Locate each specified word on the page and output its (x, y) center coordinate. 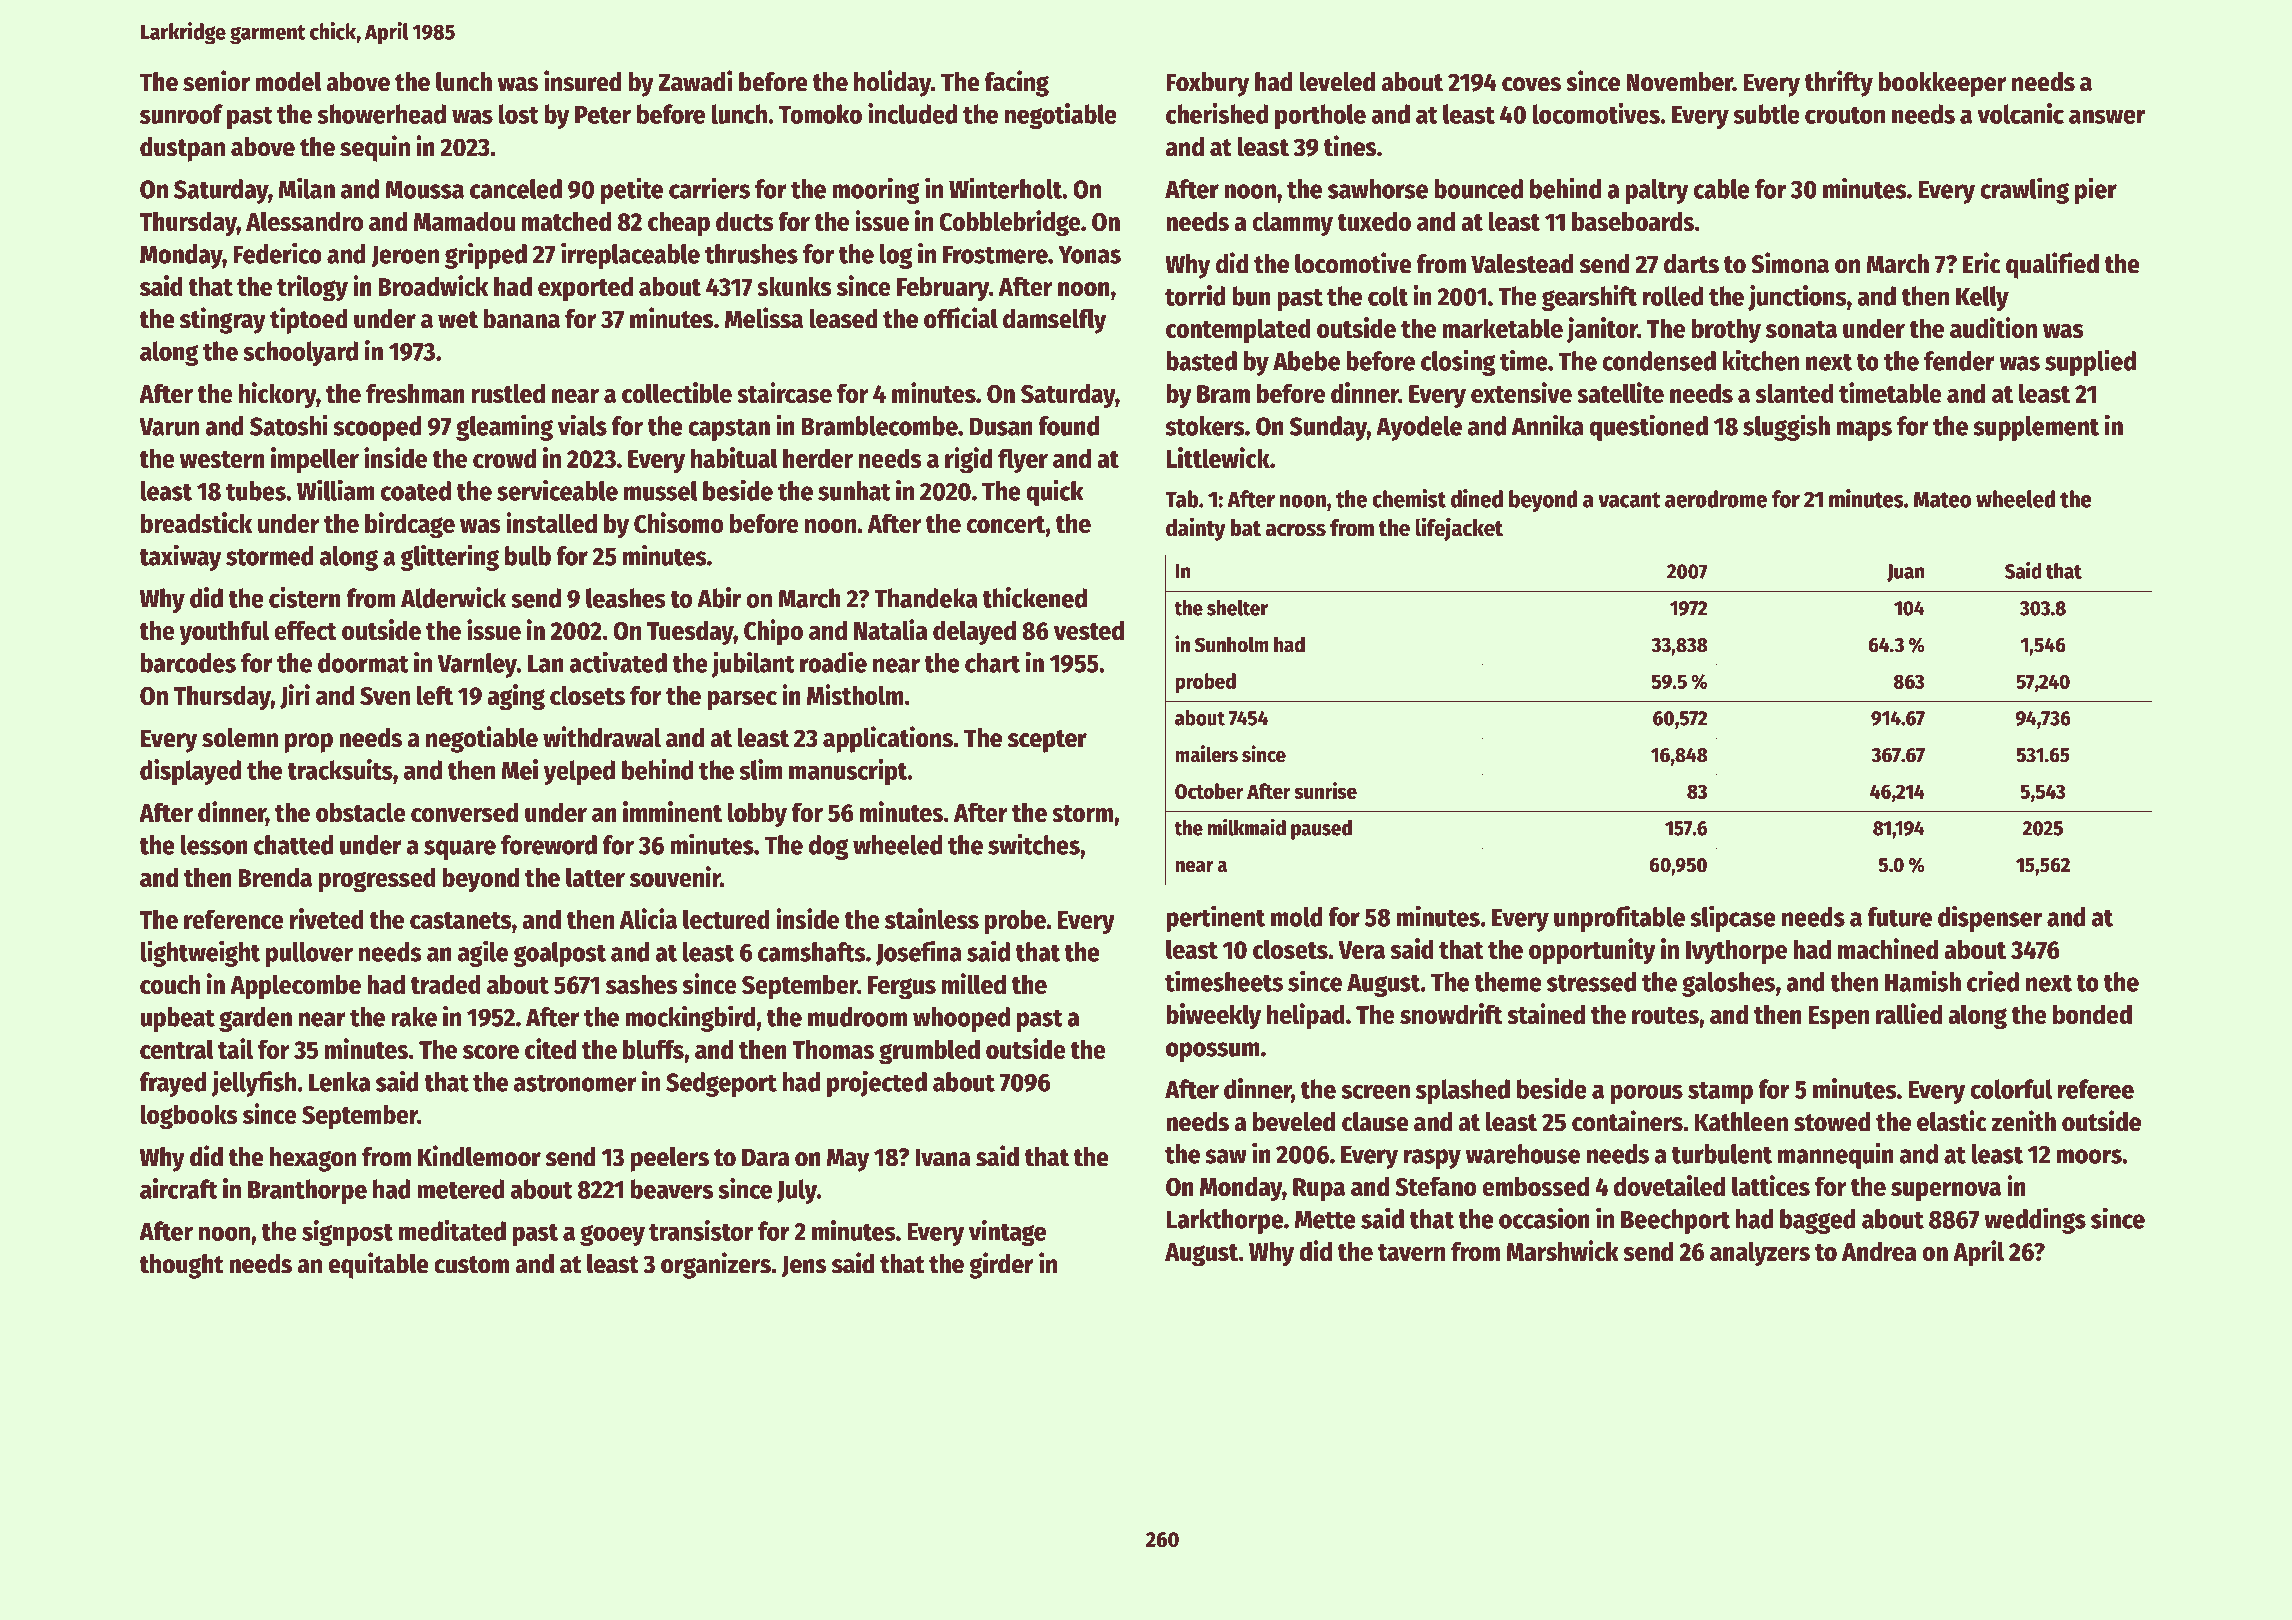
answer (2107, 116)
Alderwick (453, 597)
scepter (1047, 741)
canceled (516, 189)
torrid (1195, 295)
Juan (1905, 573)
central (177, 1049)
